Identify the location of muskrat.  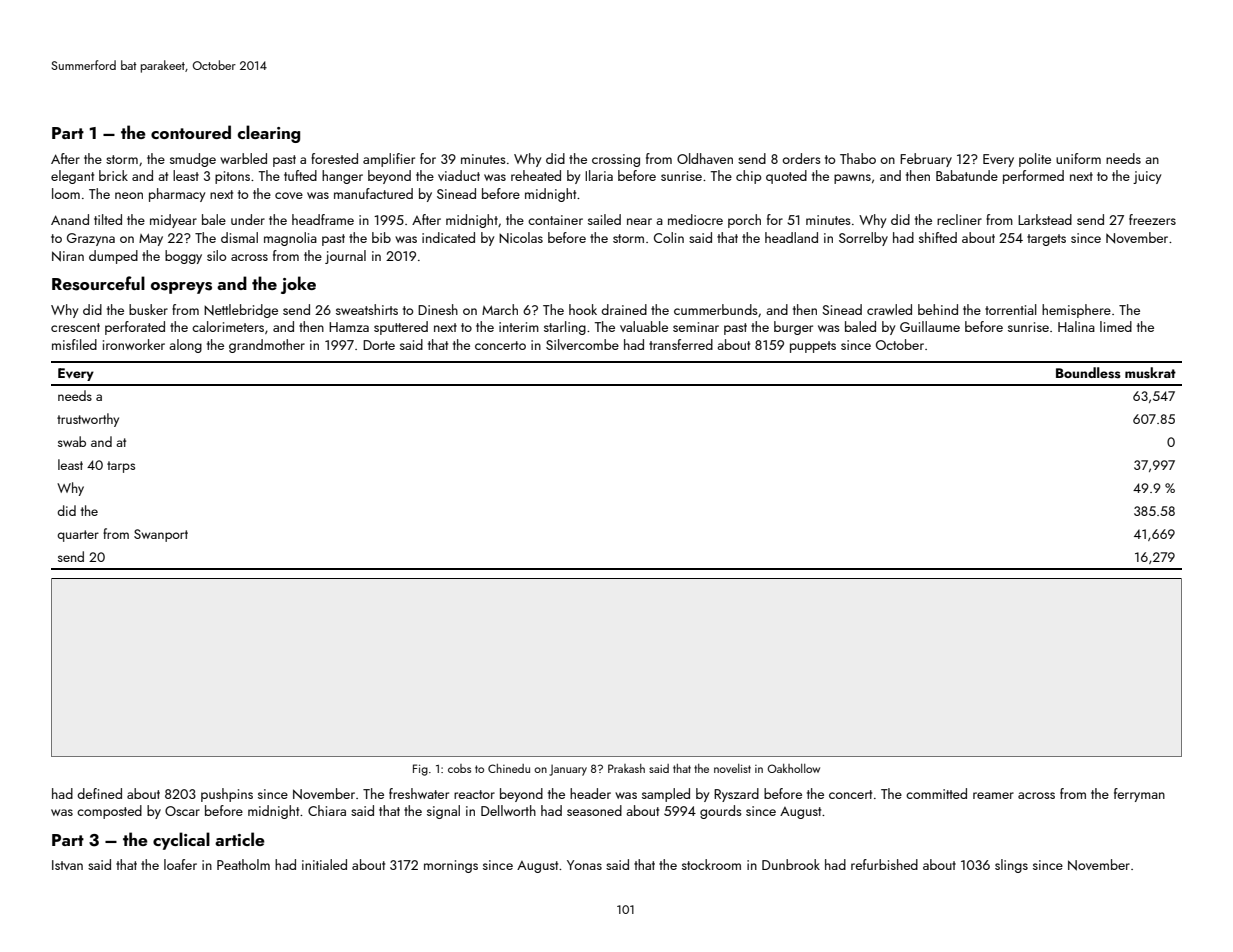
(1150, 373).
